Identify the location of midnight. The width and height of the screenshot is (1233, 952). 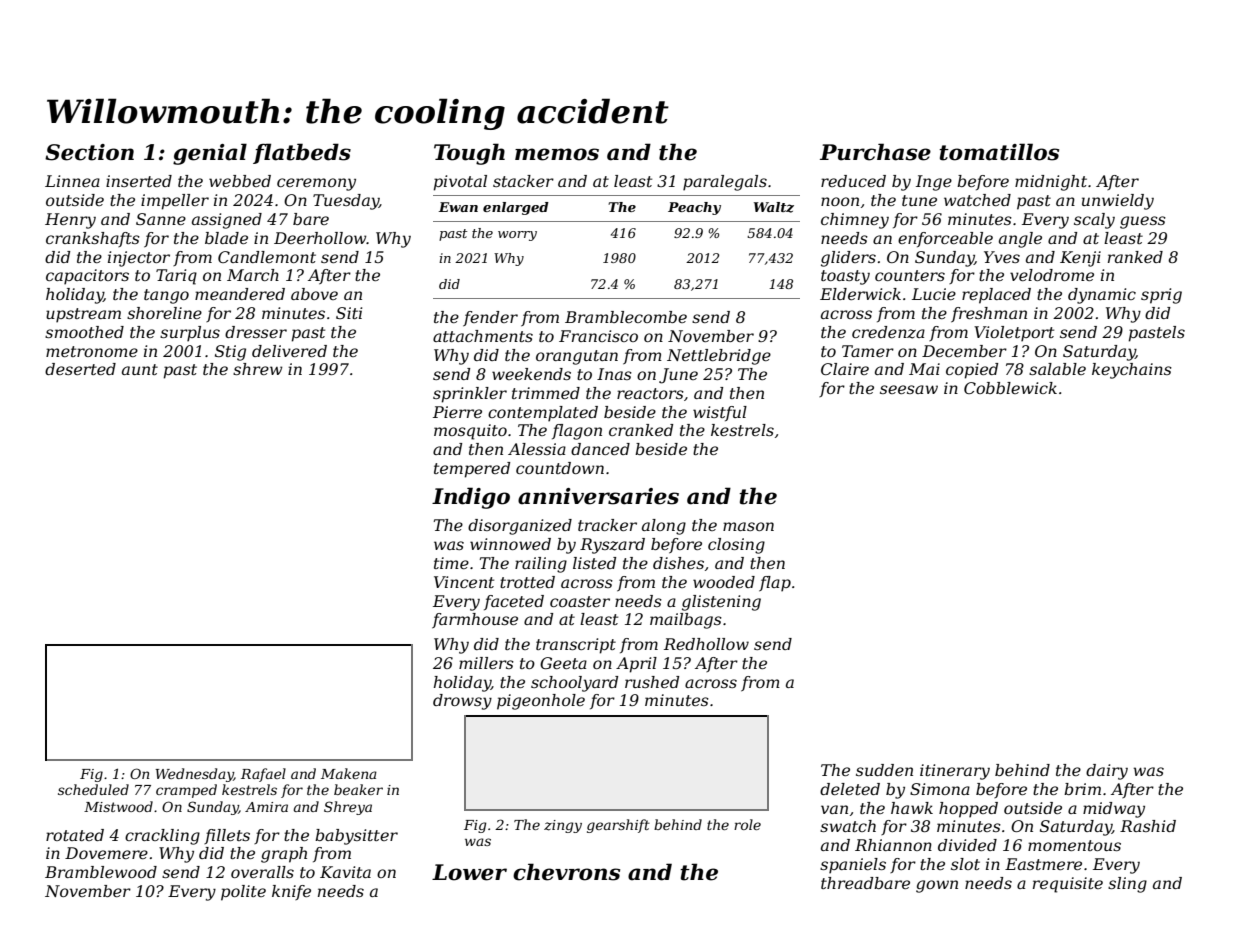
(1051, 183).
